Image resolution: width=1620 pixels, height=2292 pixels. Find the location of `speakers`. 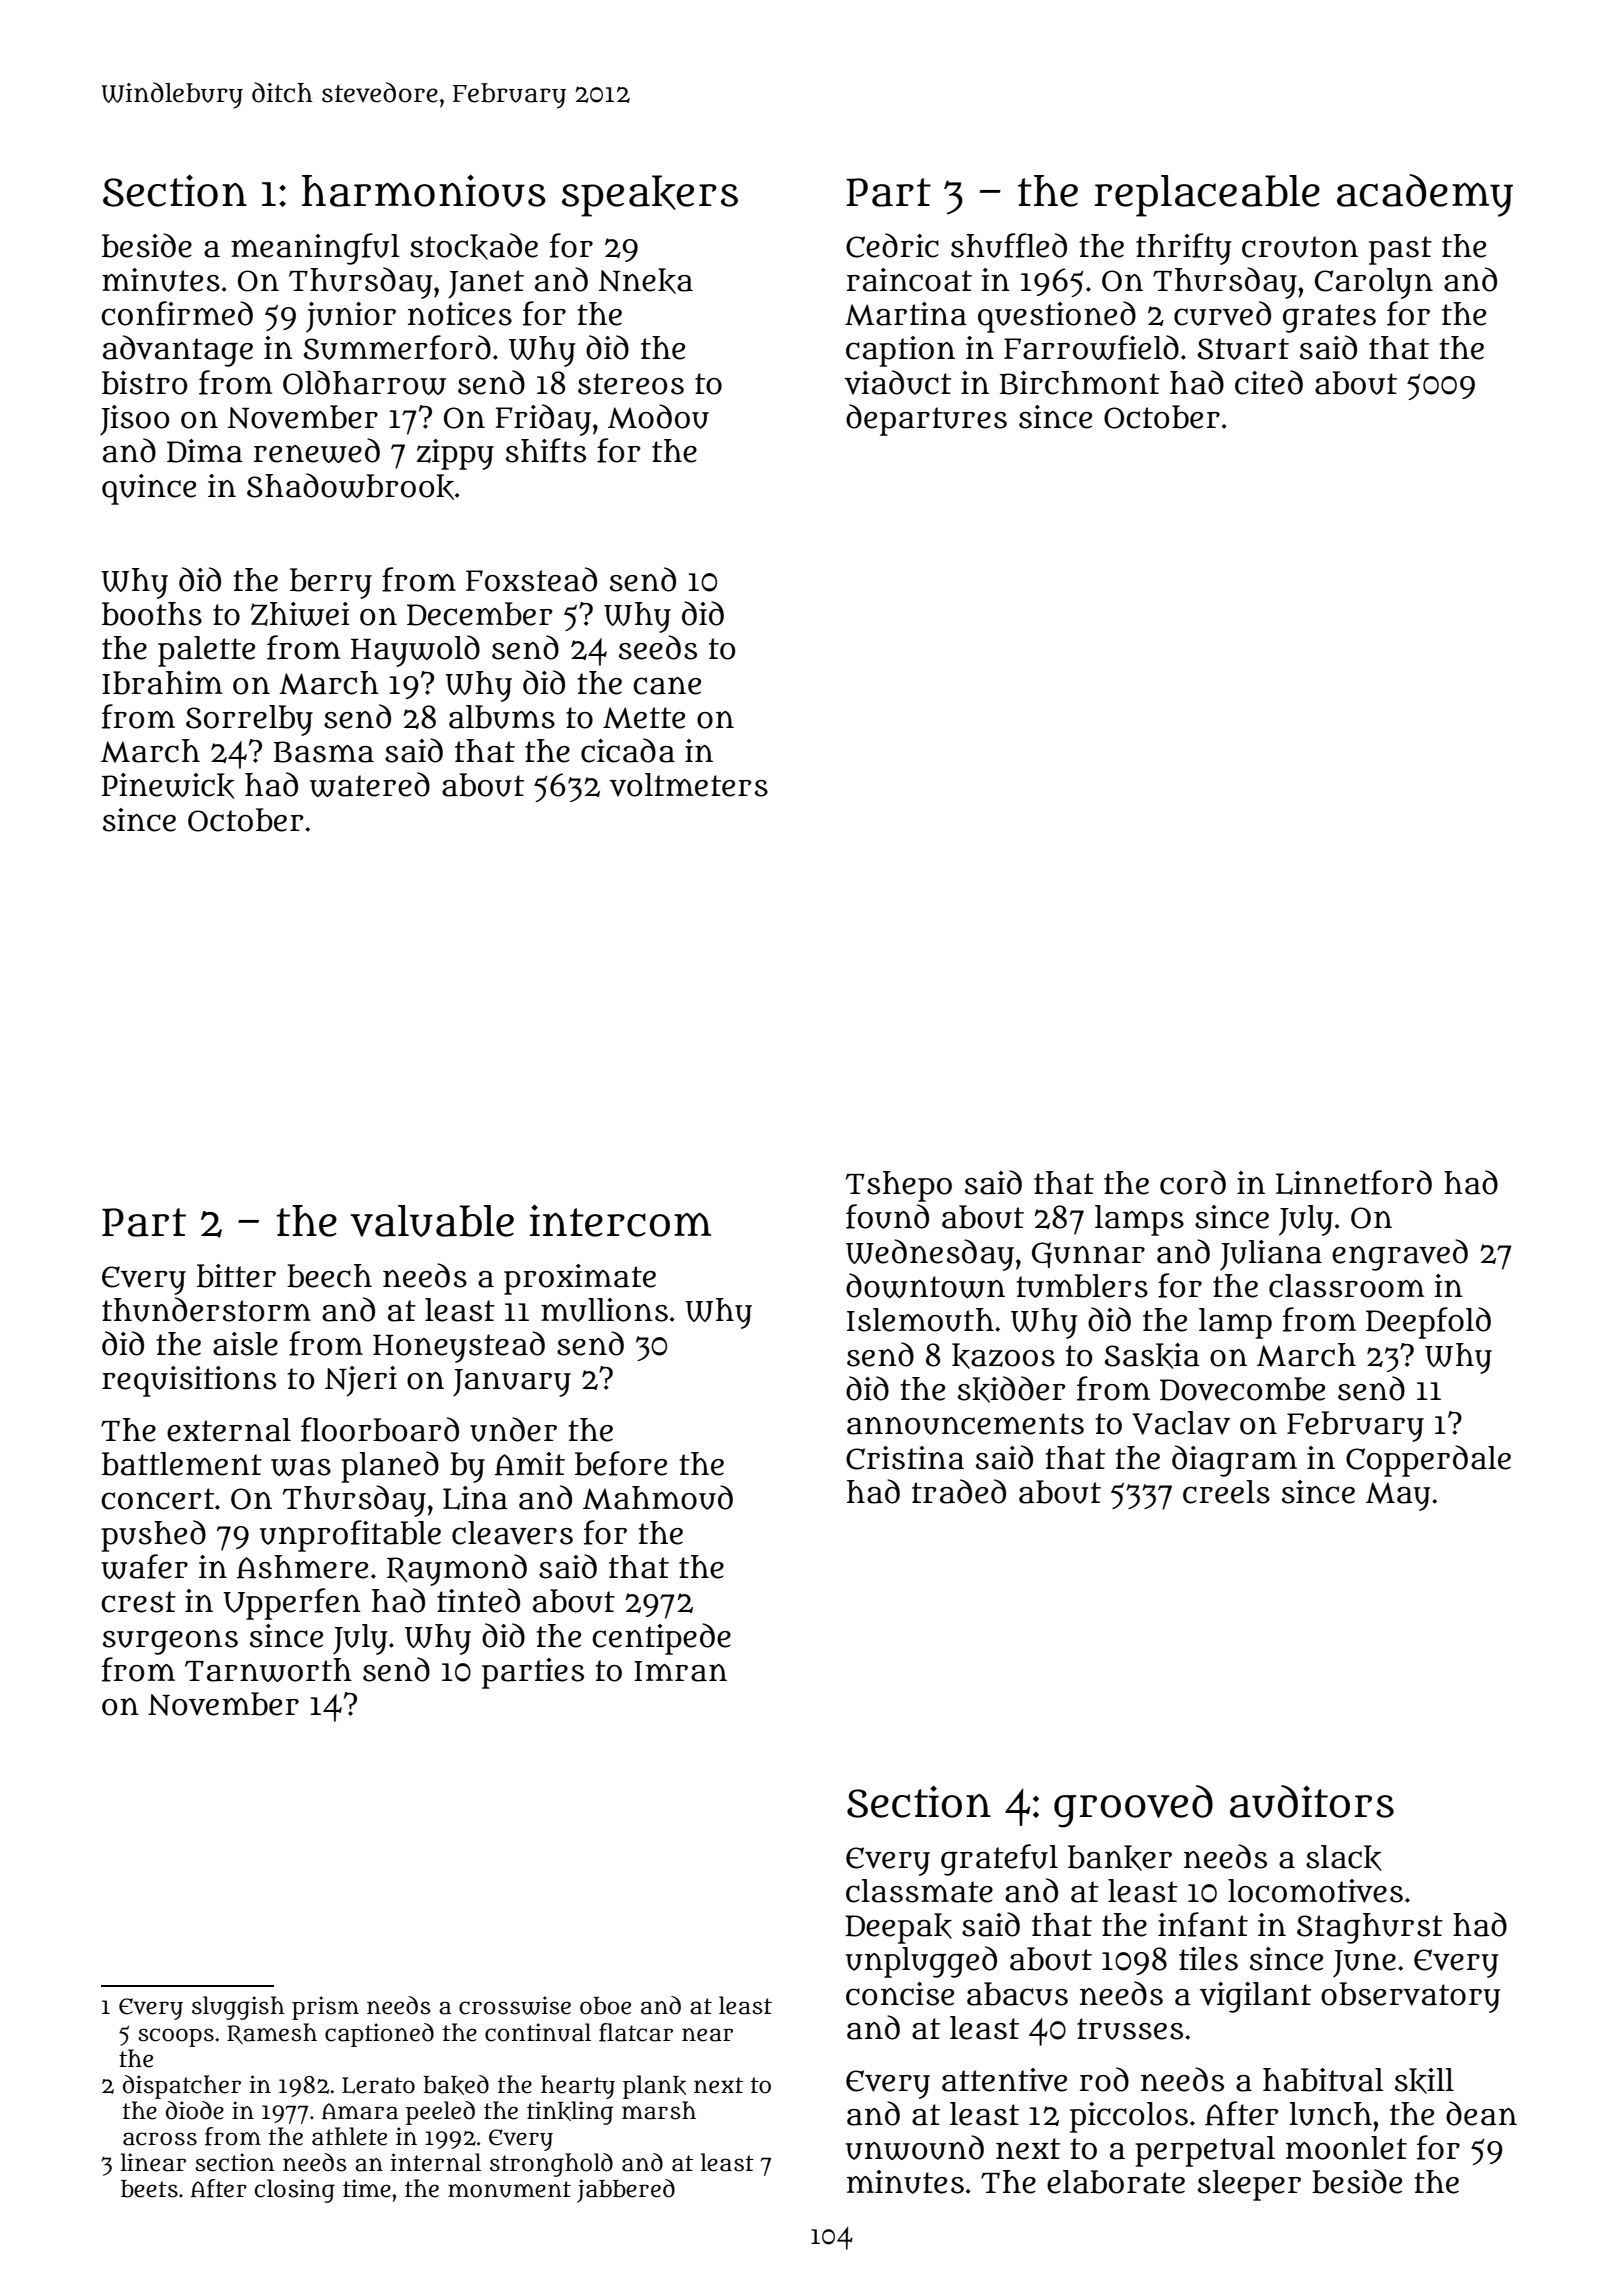

speakers is located at coordinates (650, 196).
